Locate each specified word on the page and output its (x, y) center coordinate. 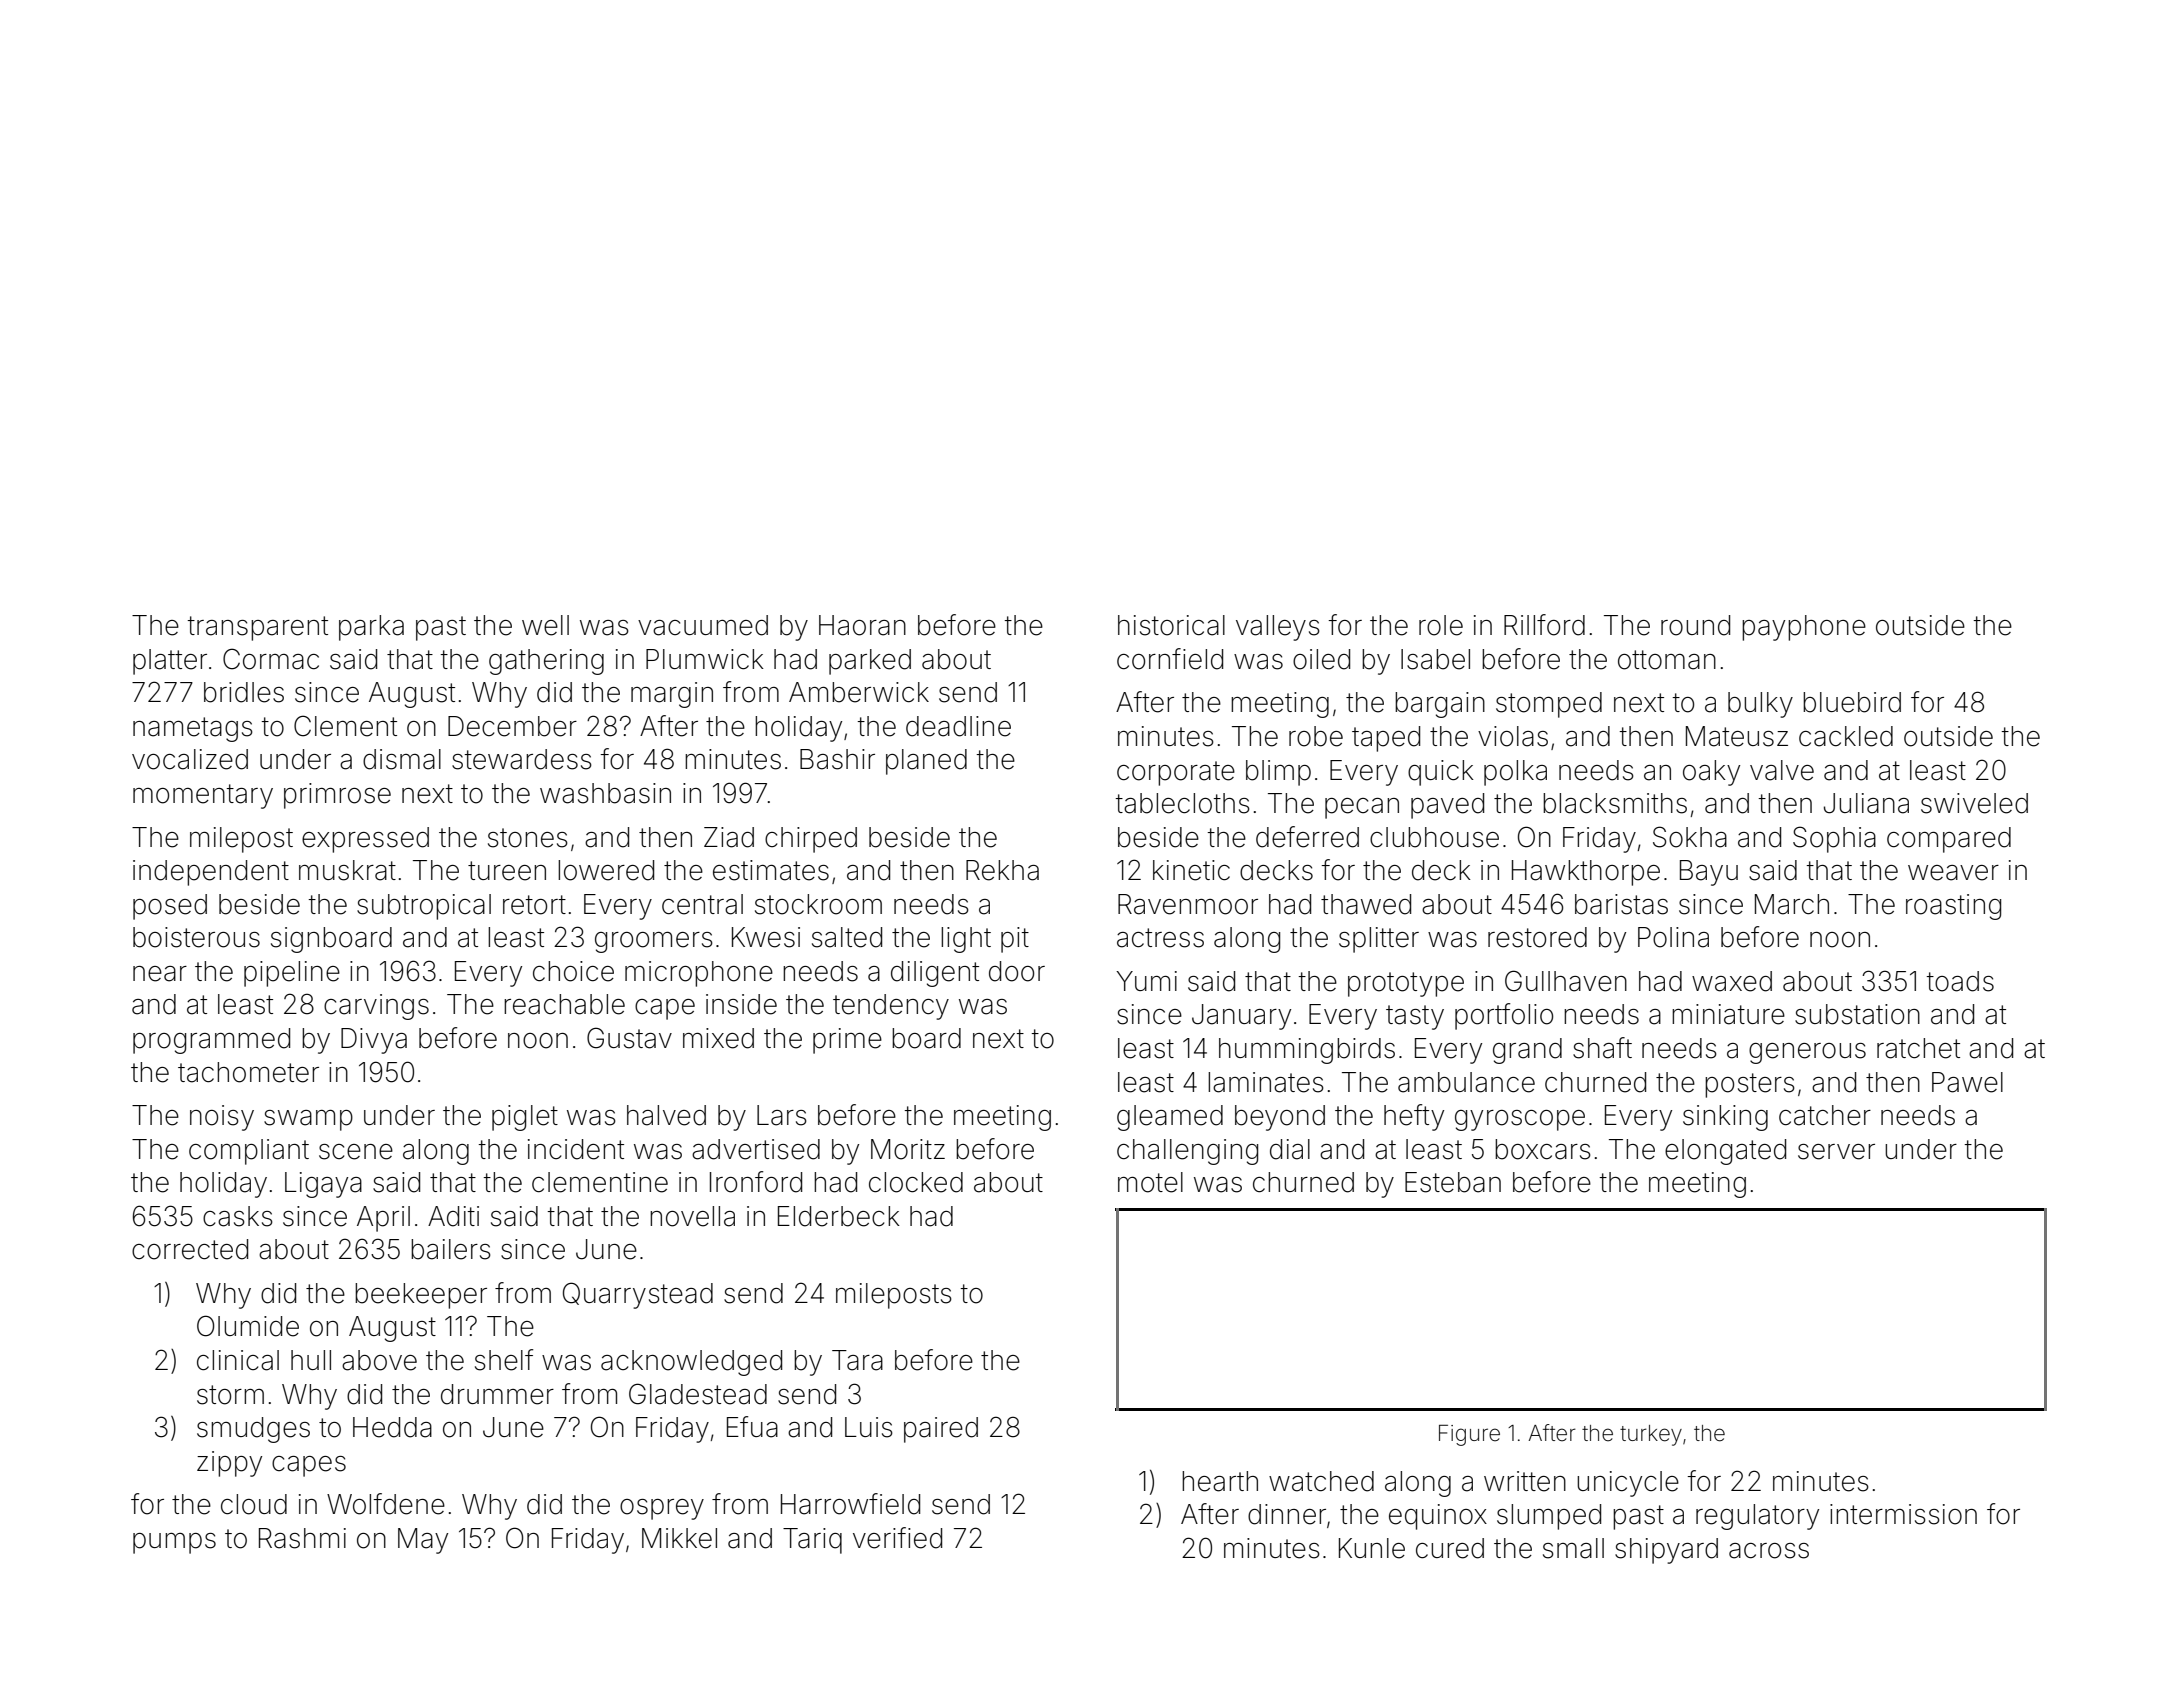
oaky (1711, 773)
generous (1807, 1053)
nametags (193, 729)
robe (1316, 736)
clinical (238, 1360)
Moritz (908, 1149)
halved (666, 1115)
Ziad (729, 837)
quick (1441, 773)
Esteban (1453, 1182)
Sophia (1834, 839)
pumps (174, 1543)
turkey (1651, 1435)
